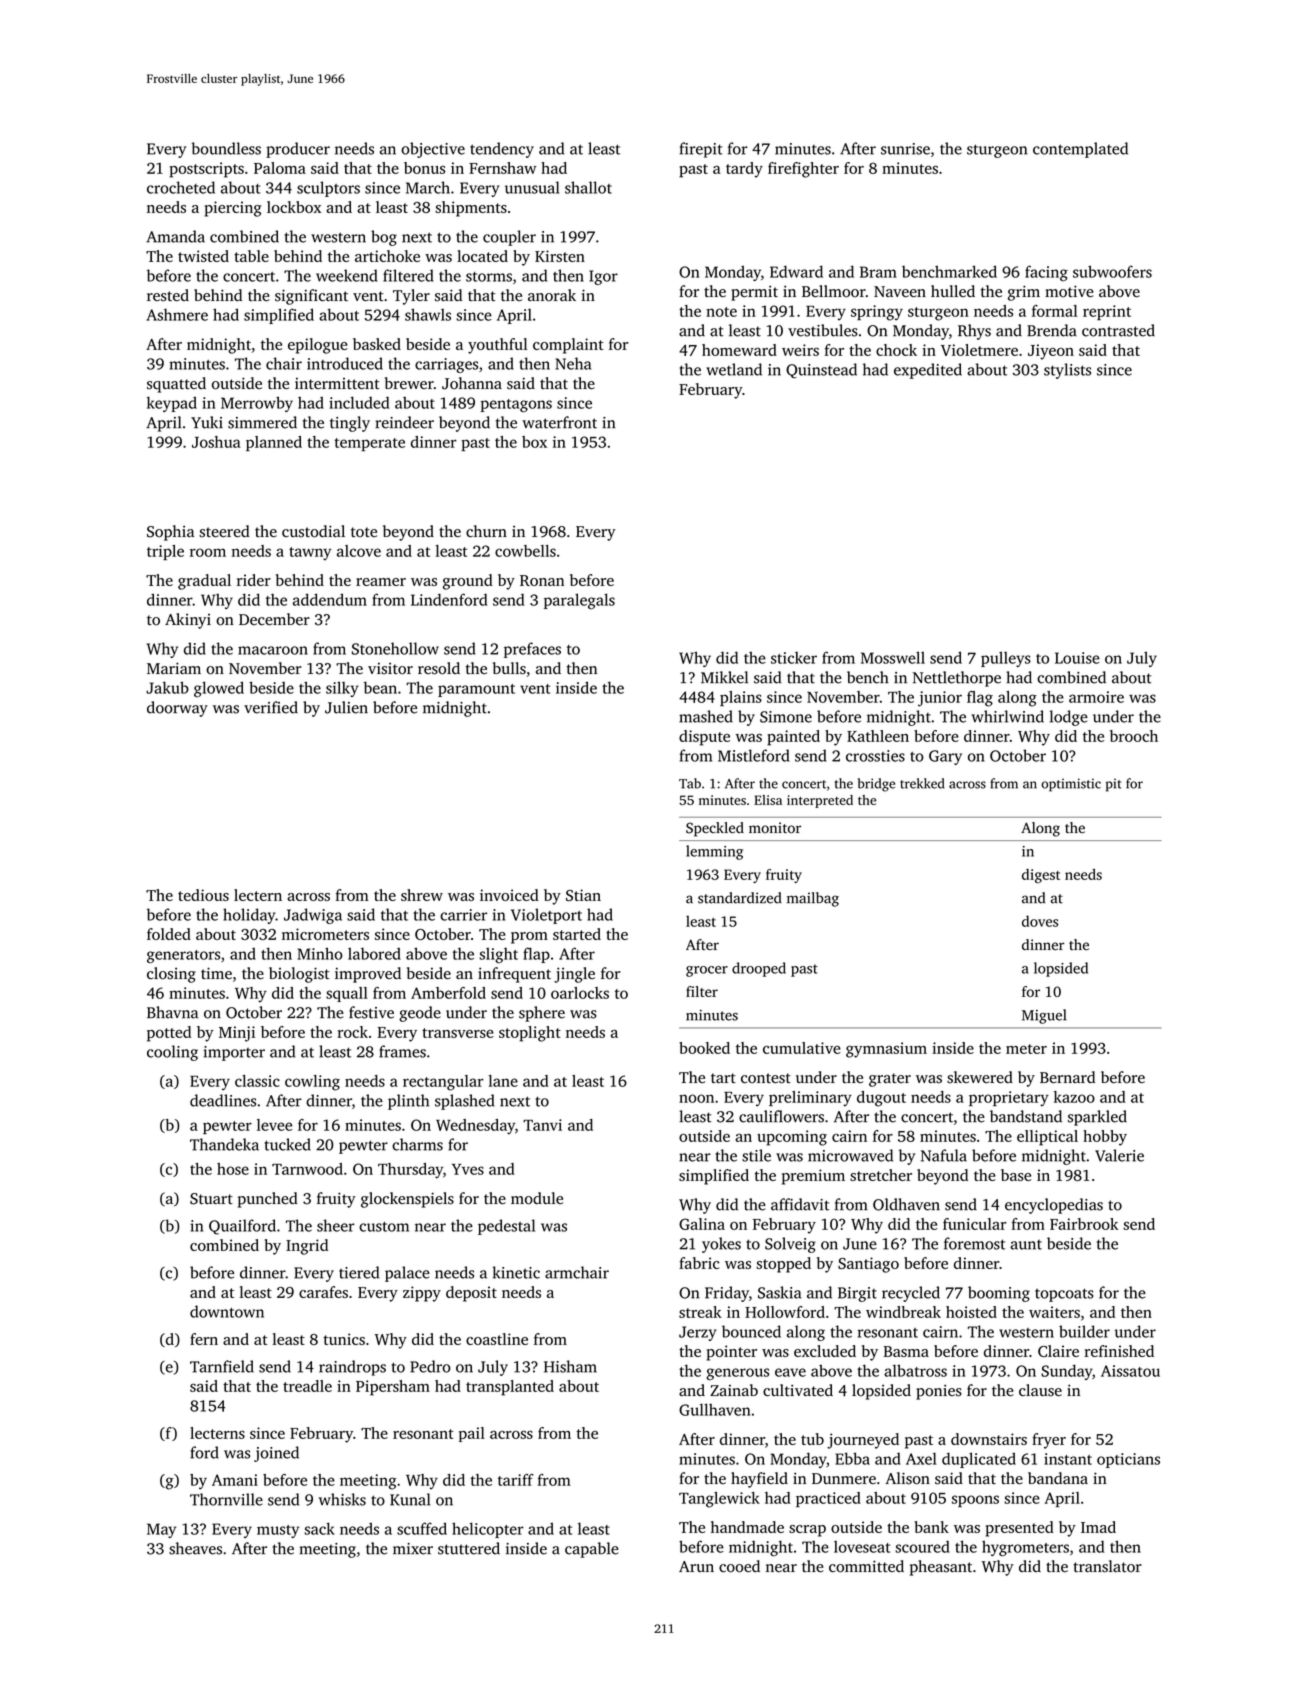  What do you see at coordinates (714, 852) in the screenshot?
I see `lemming` at bounding box center [714, 852].
